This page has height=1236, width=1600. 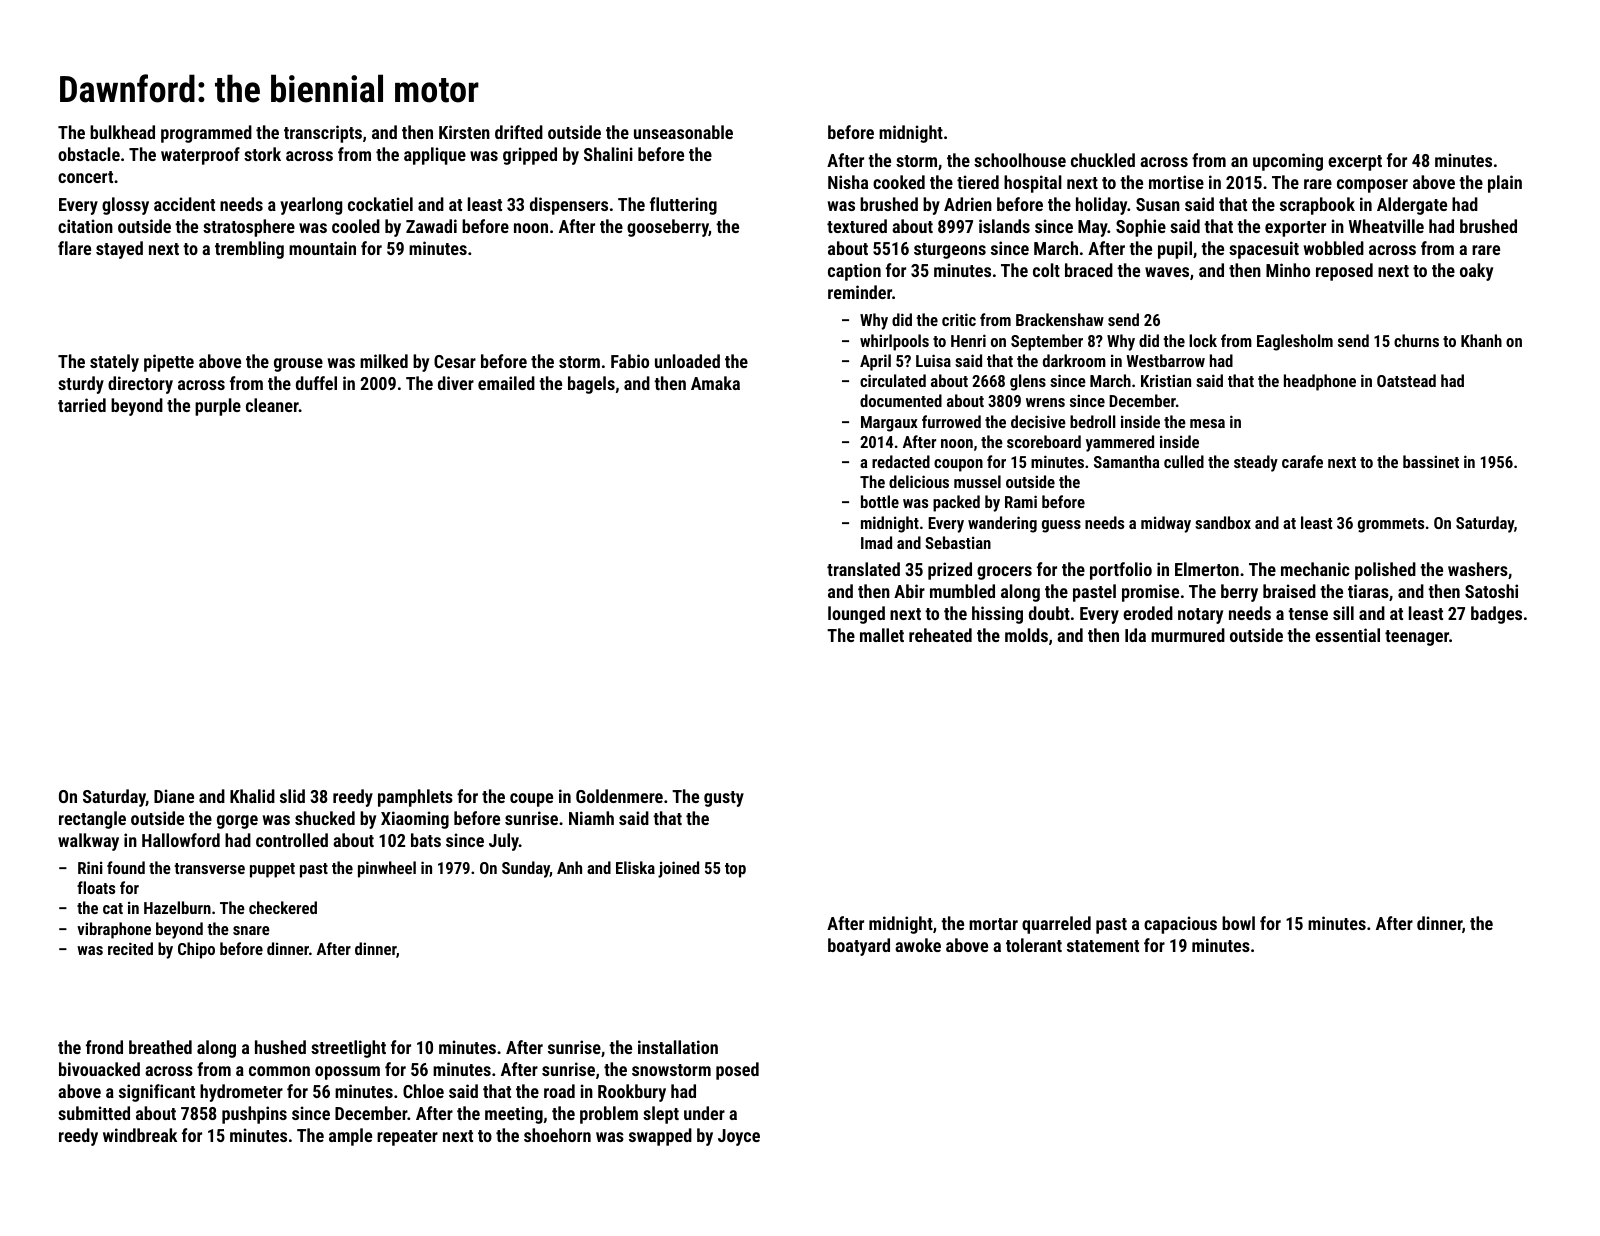 I want to click on oaky, so click(x=1476, y=272).
